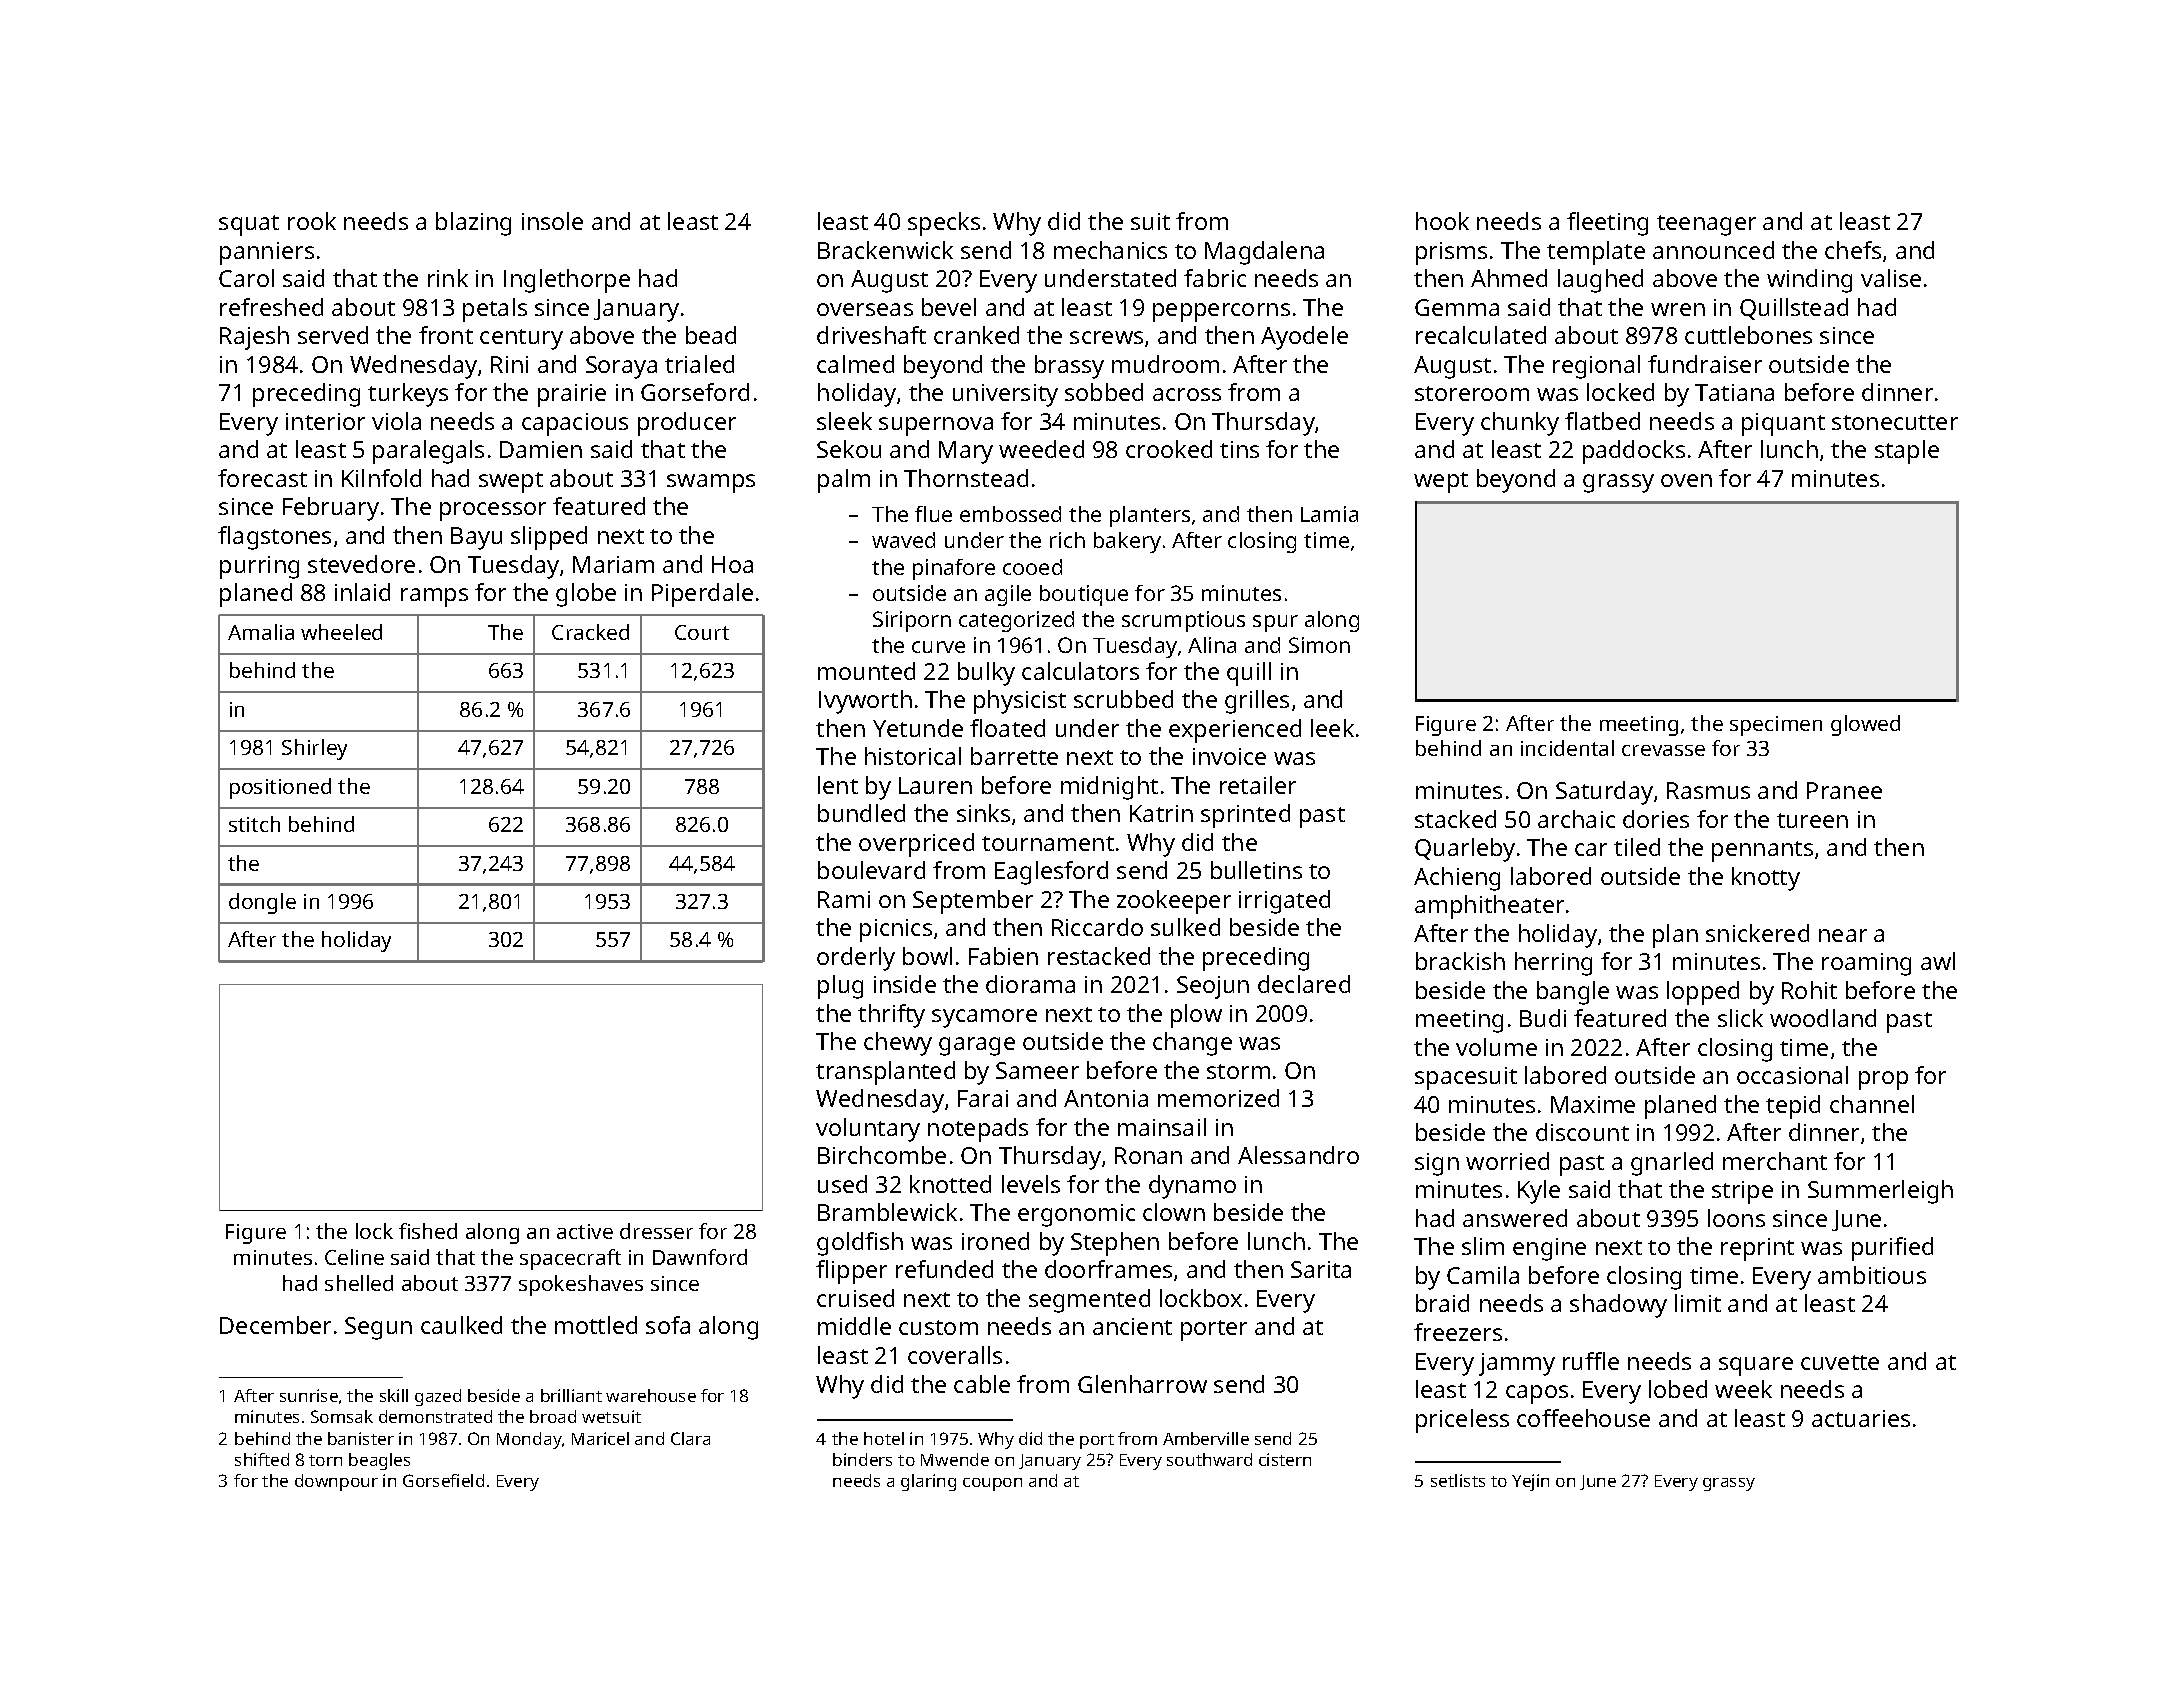 The image size is (2178, 1683). Describe the element at coordinates (1596, 253) in the image. I see `template` at that location.
